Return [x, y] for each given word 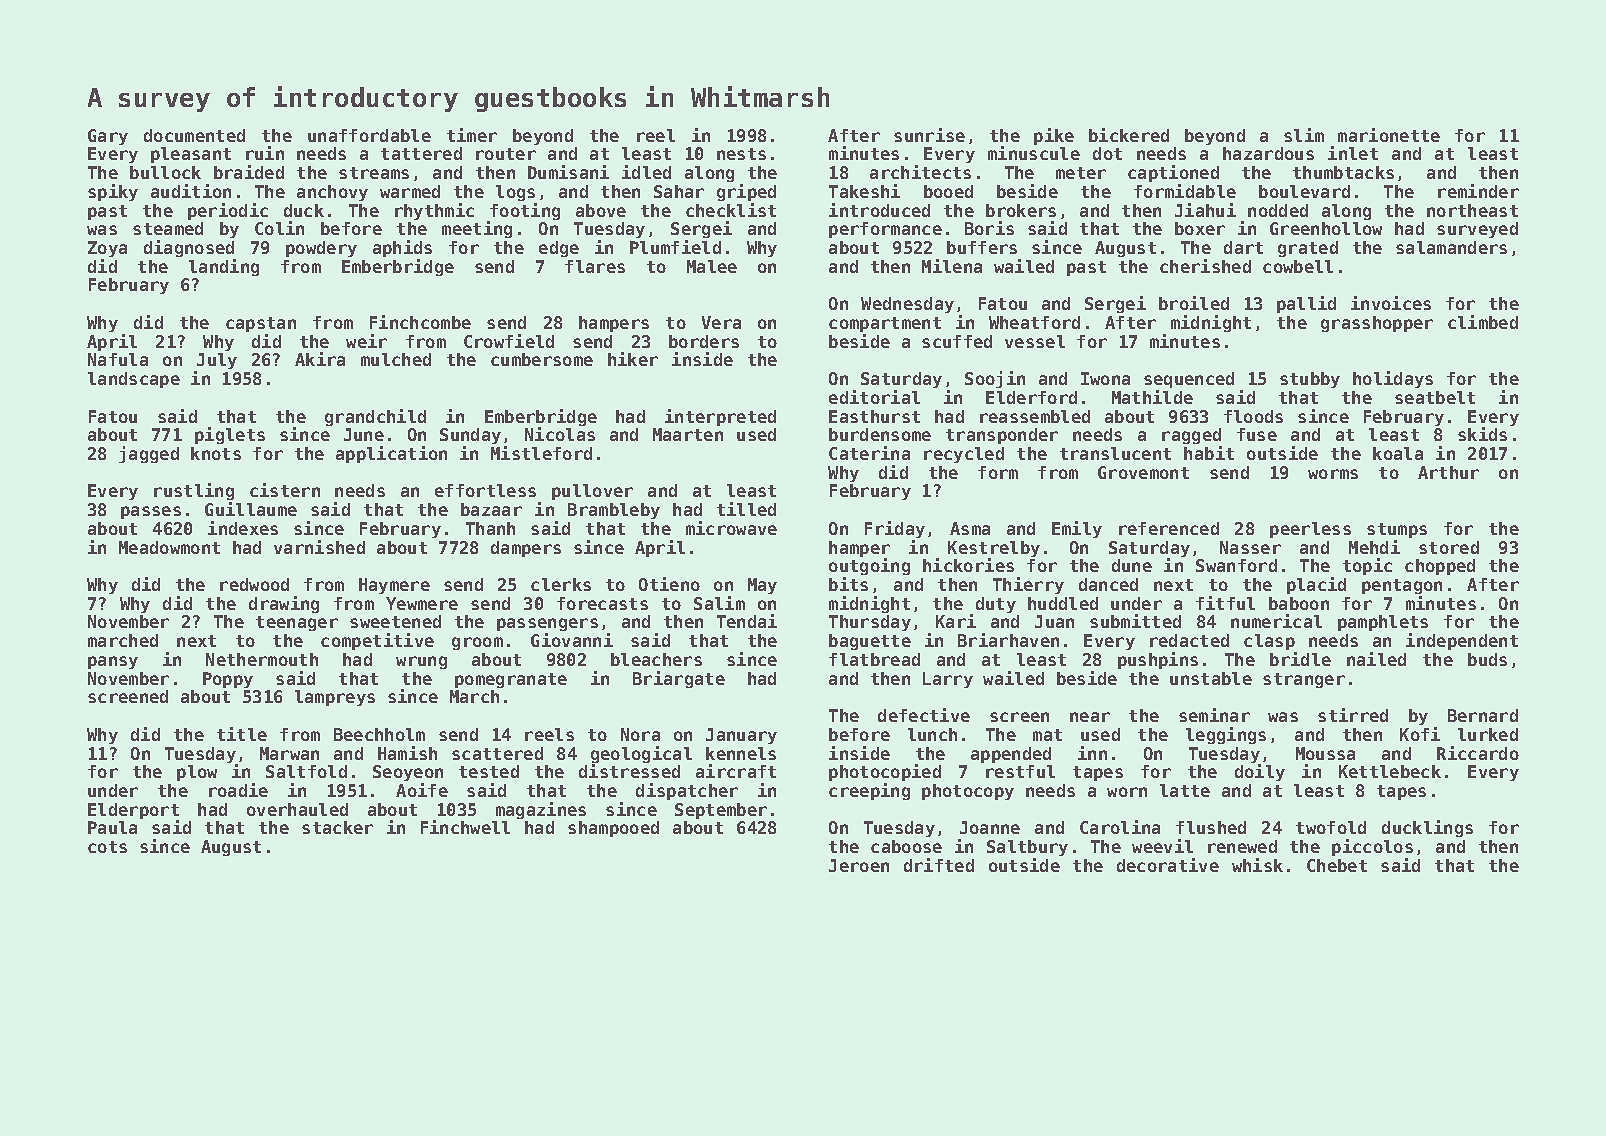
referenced [1169, 528]
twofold [1331, 827]
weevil [1162, 846]
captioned [1173, 173]
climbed [1483, 322]
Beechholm [379, 734]
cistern [285, 490]
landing [224, 267]
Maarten [688, 434]
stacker [337, 827]
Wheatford [1034, 322]
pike [1054, 136]
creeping [869, 791]
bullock [165, 172]
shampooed [613, 829]
